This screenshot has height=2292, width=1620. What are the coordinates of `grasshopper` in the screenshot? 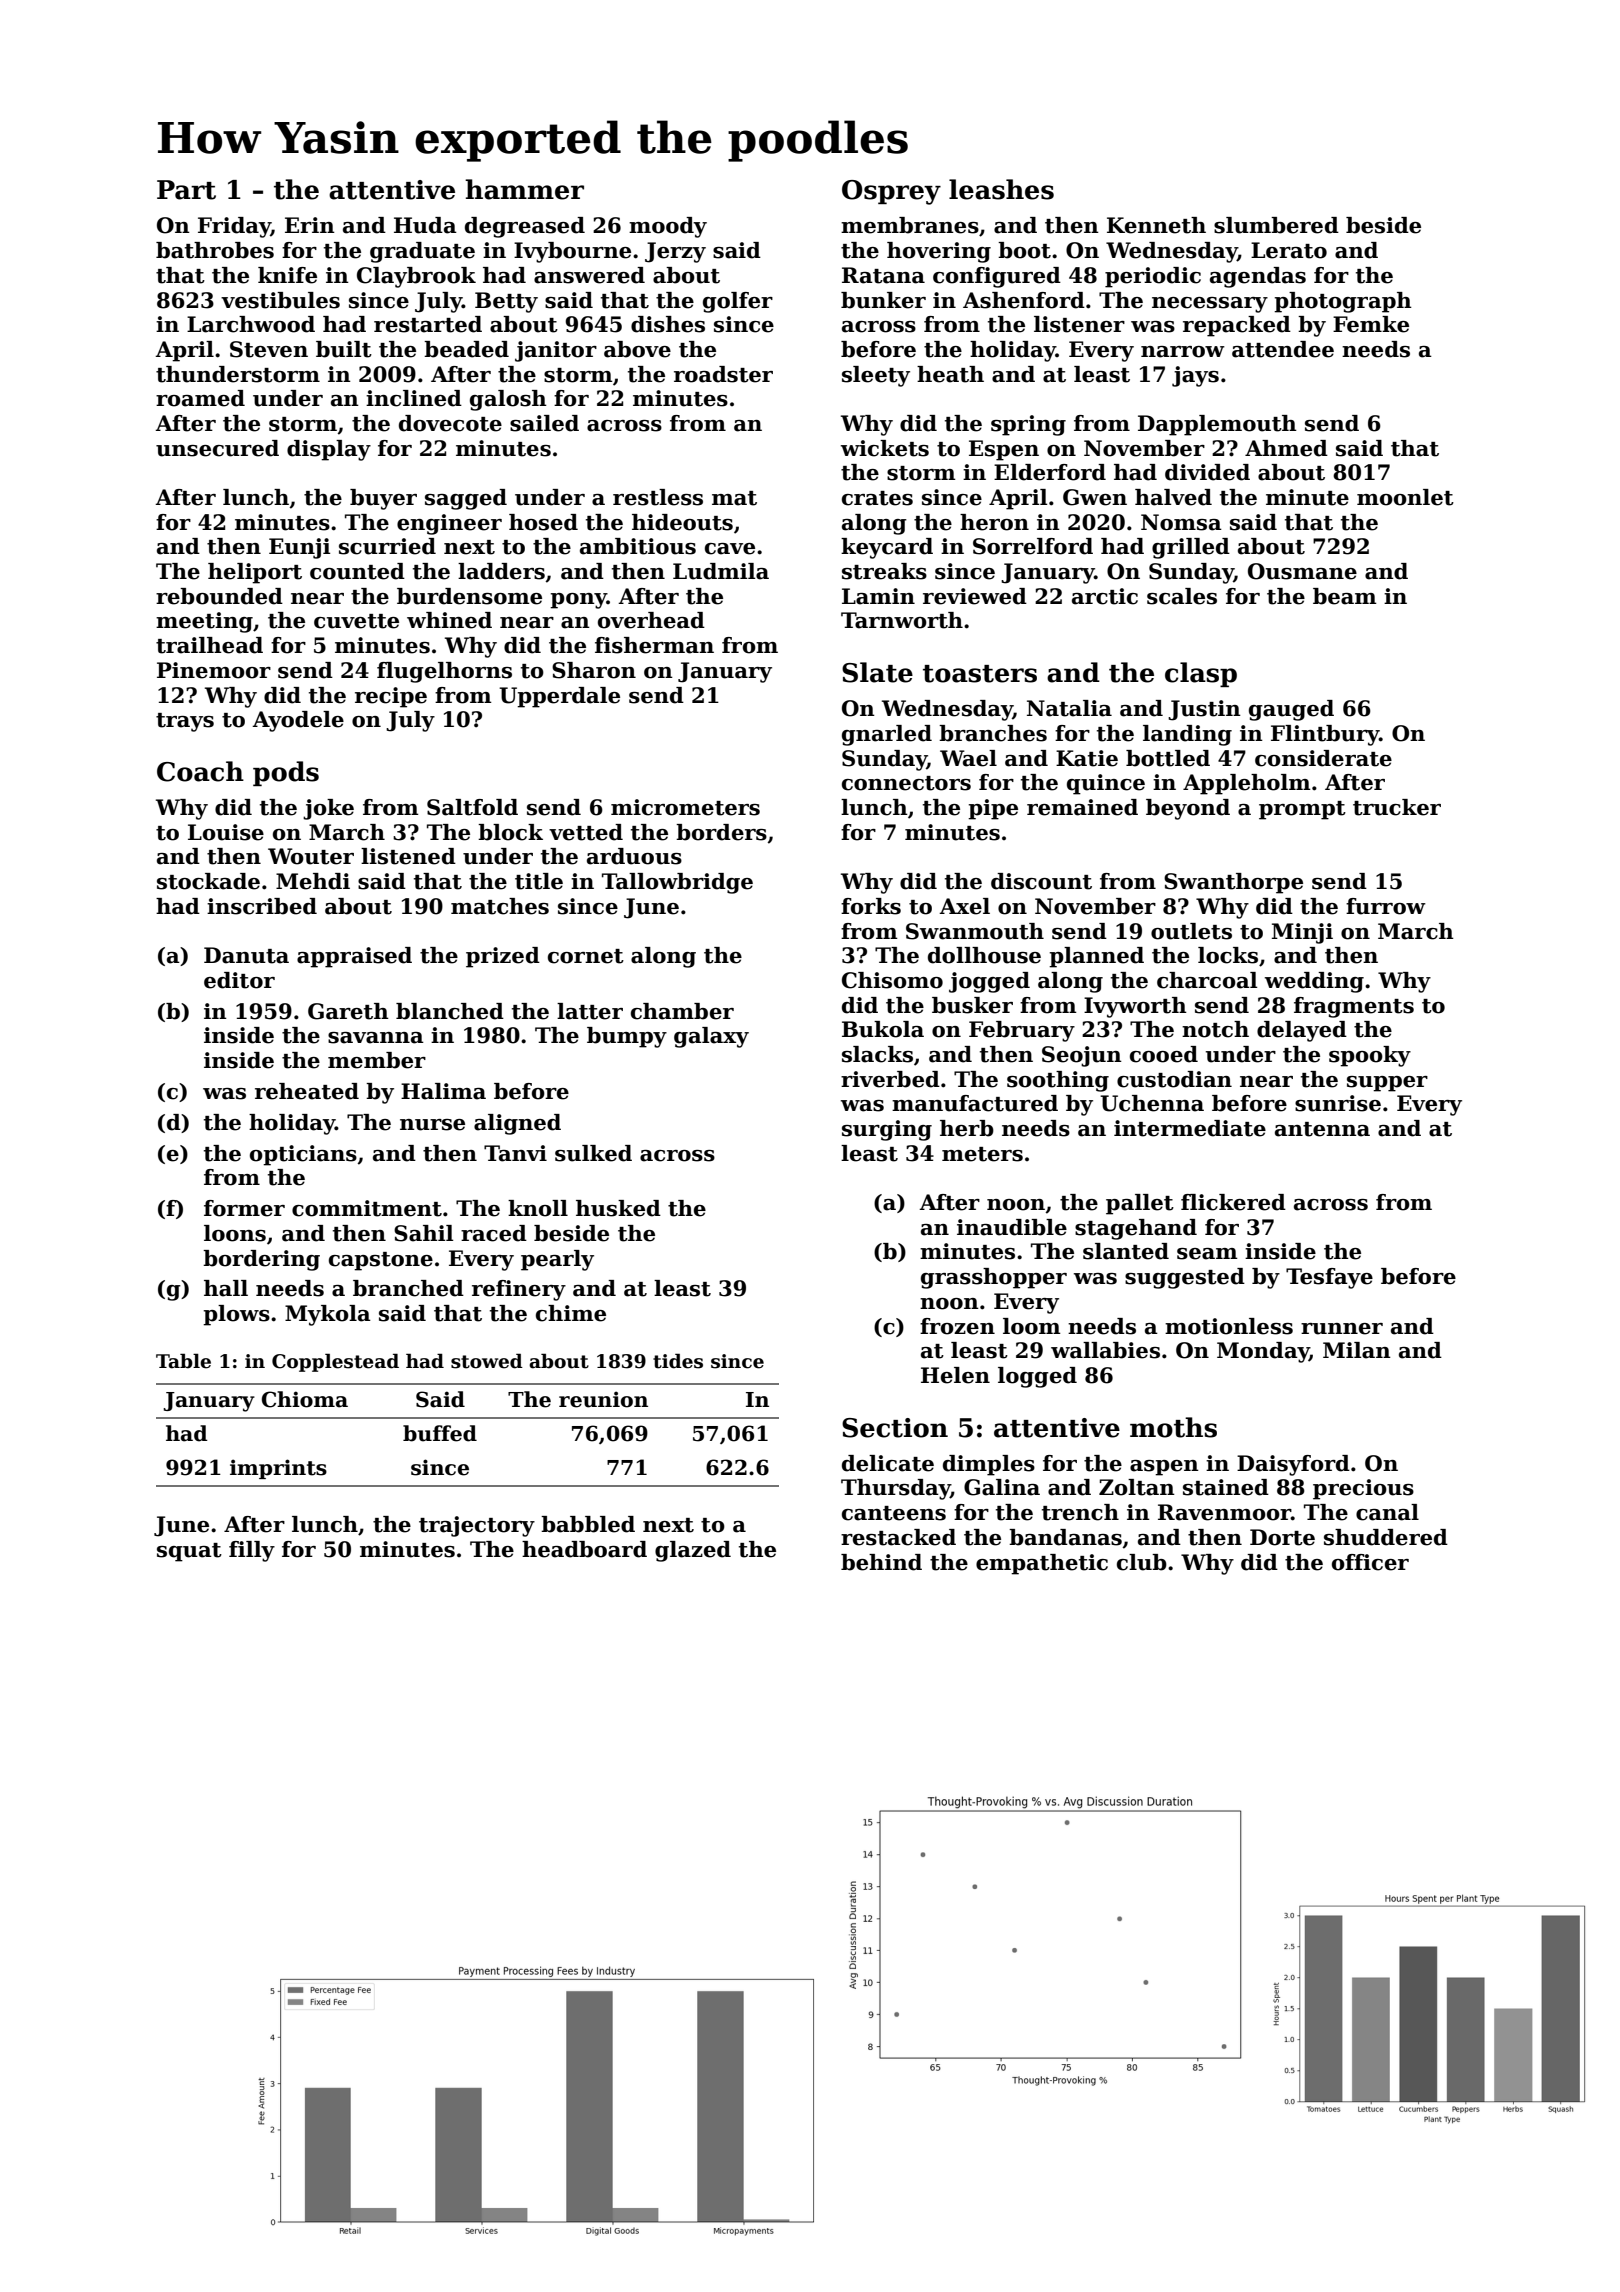 It's located at (994, 1278).
